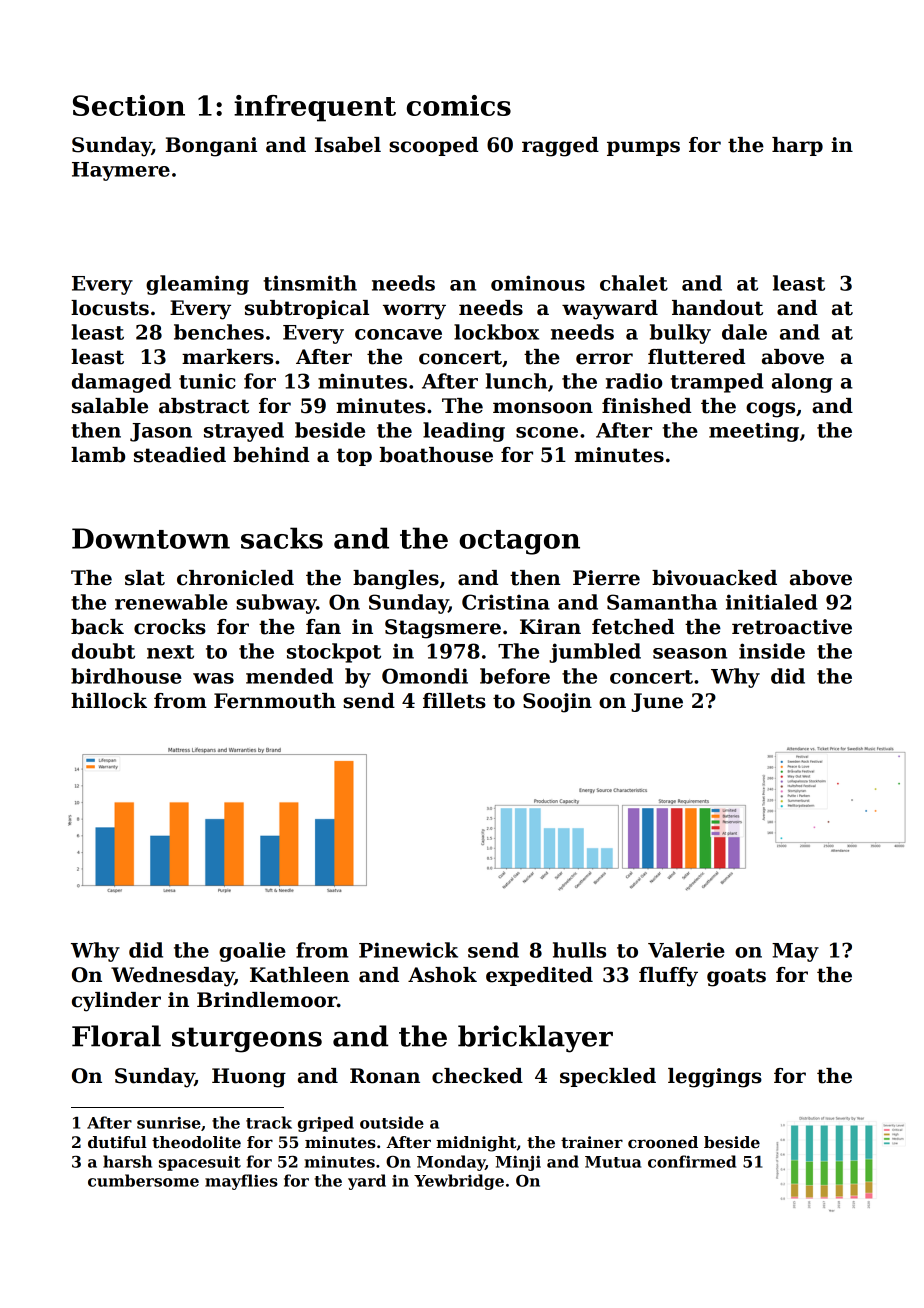 This document has width=924, height=1308. I want to click on Jason, so click(161, 432).
